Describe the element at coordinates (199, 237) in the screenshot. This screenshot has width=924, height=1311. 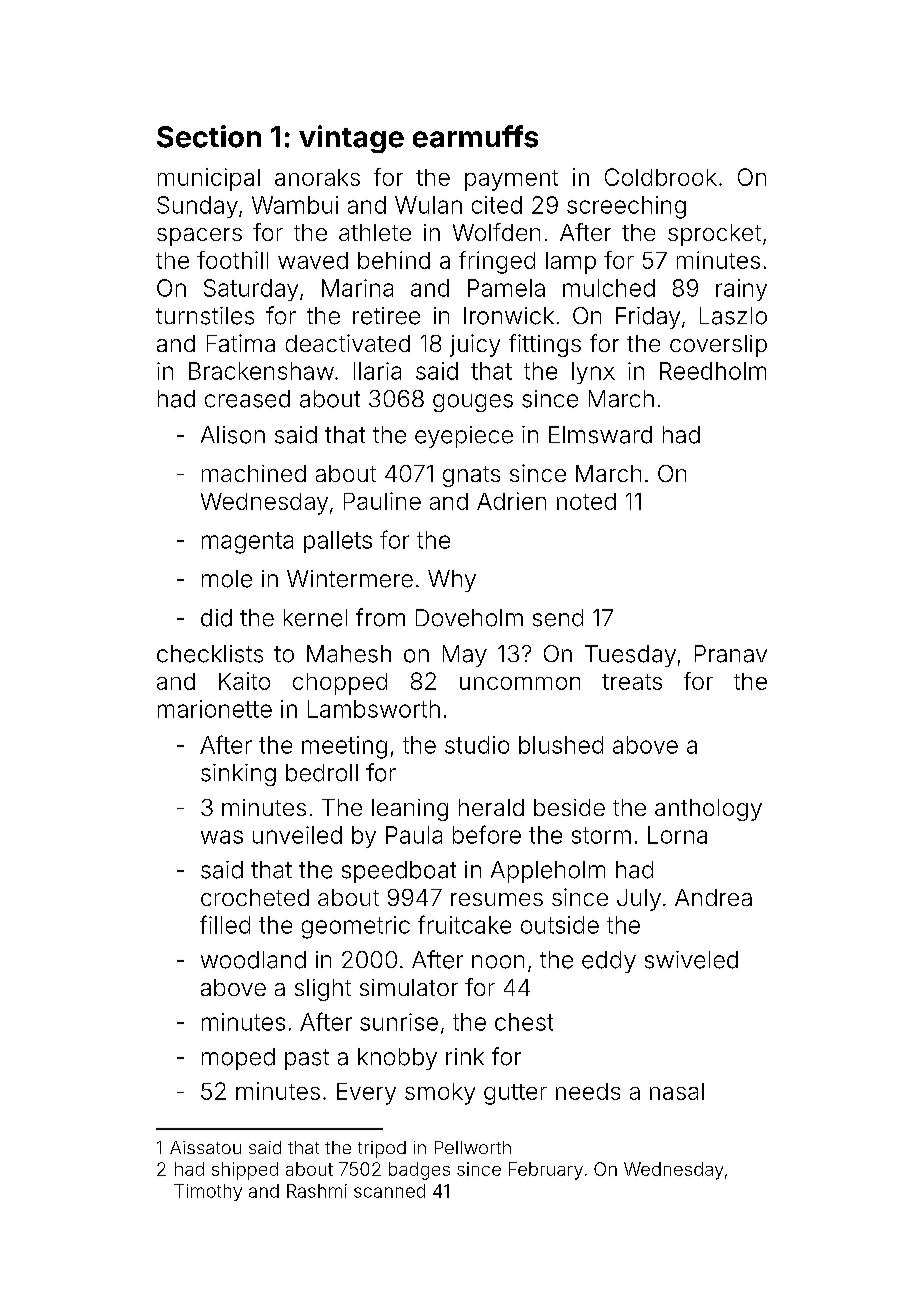
I see `spacers` at that location.
